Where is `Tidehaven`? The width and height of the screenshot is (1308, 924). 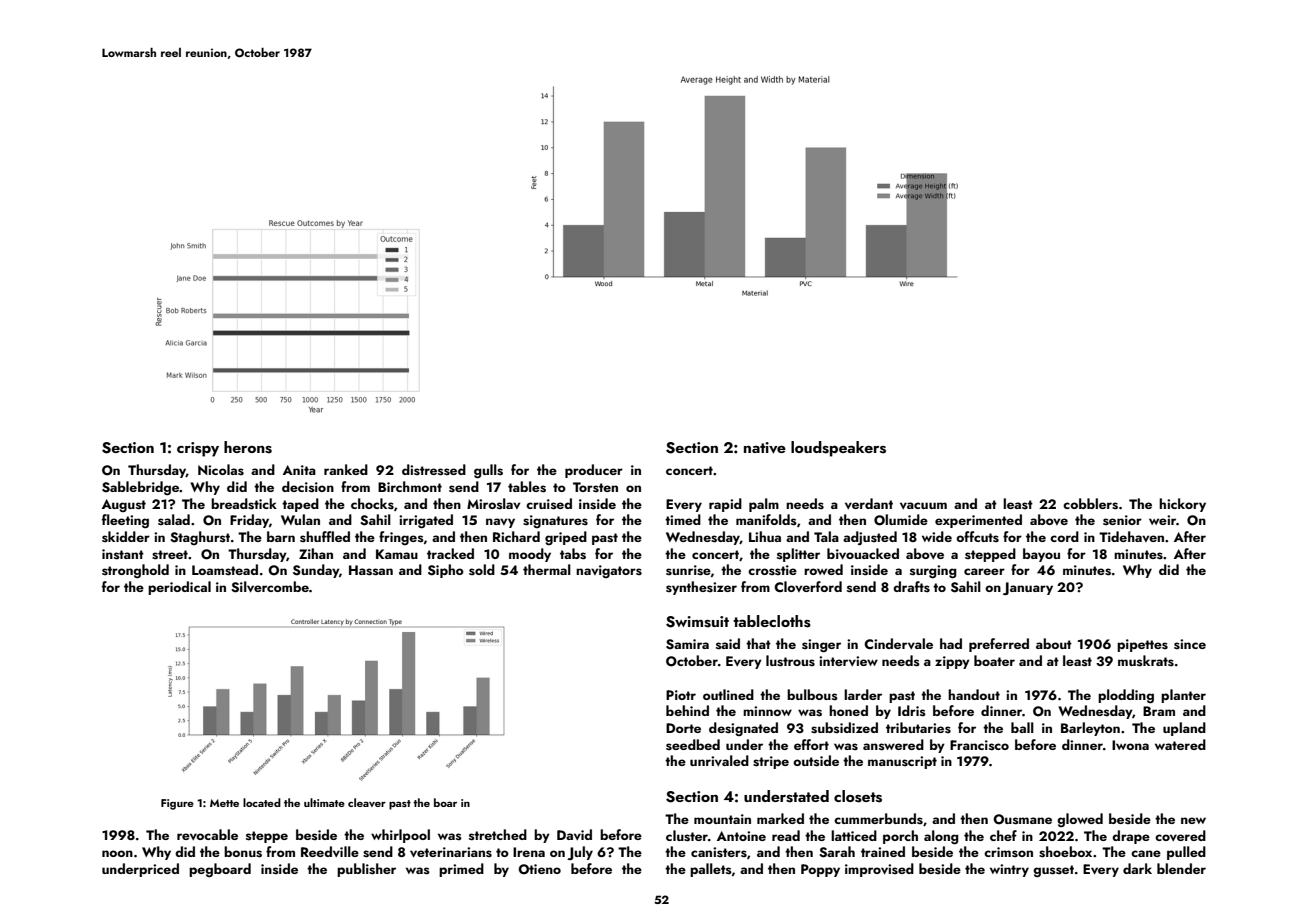
Tidehaven is located at coordinates (1131, 536).
